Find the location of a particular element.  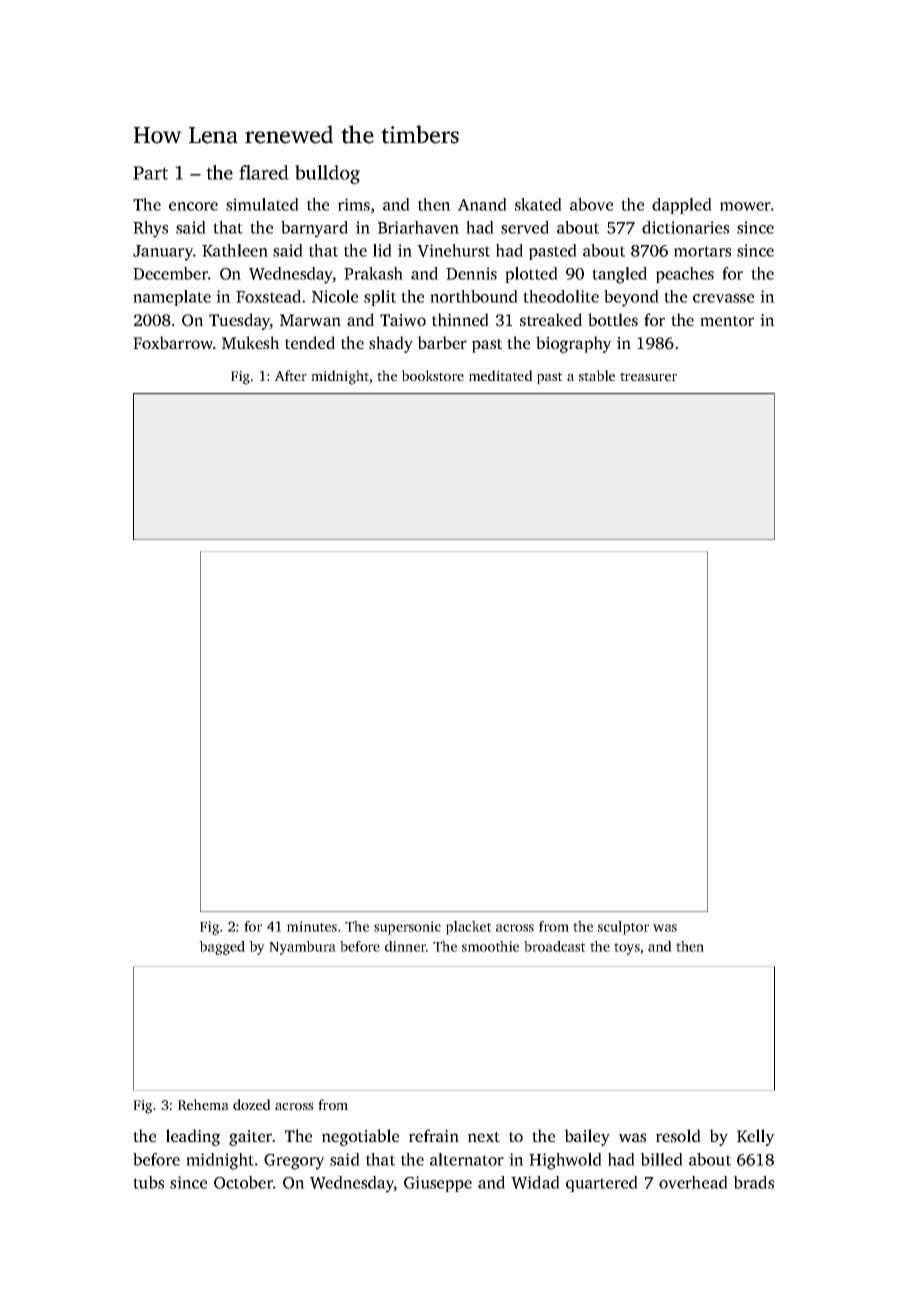

smoothie is located at coordinates (490, 946).
